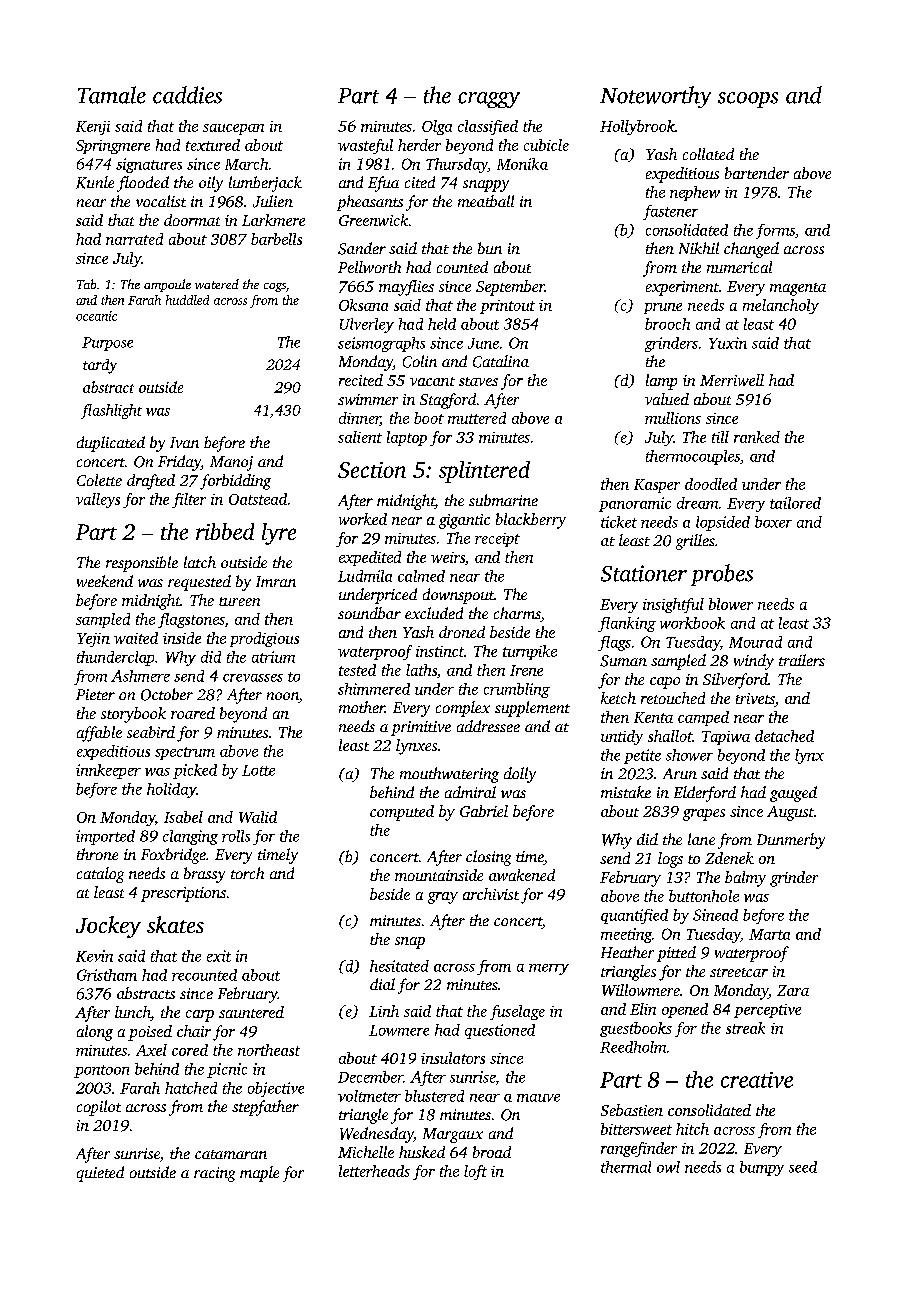 The height and width of the document is (1316, 908). I want to click on retouched, so click(673, 698).
